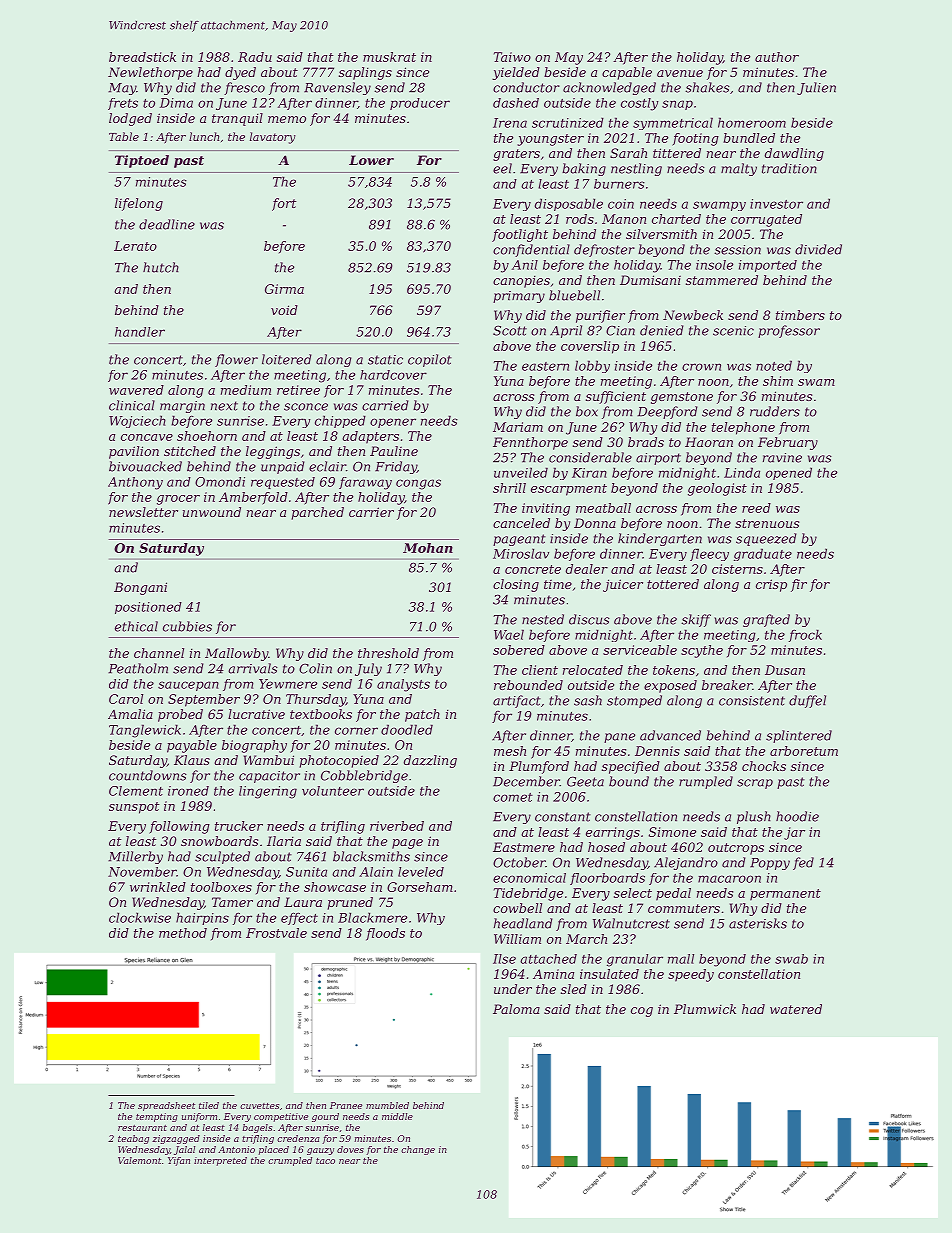  What do you see at coordinates (516, 1009) in the page?
I see `Paloma` at bounding box center [516, 1009].
